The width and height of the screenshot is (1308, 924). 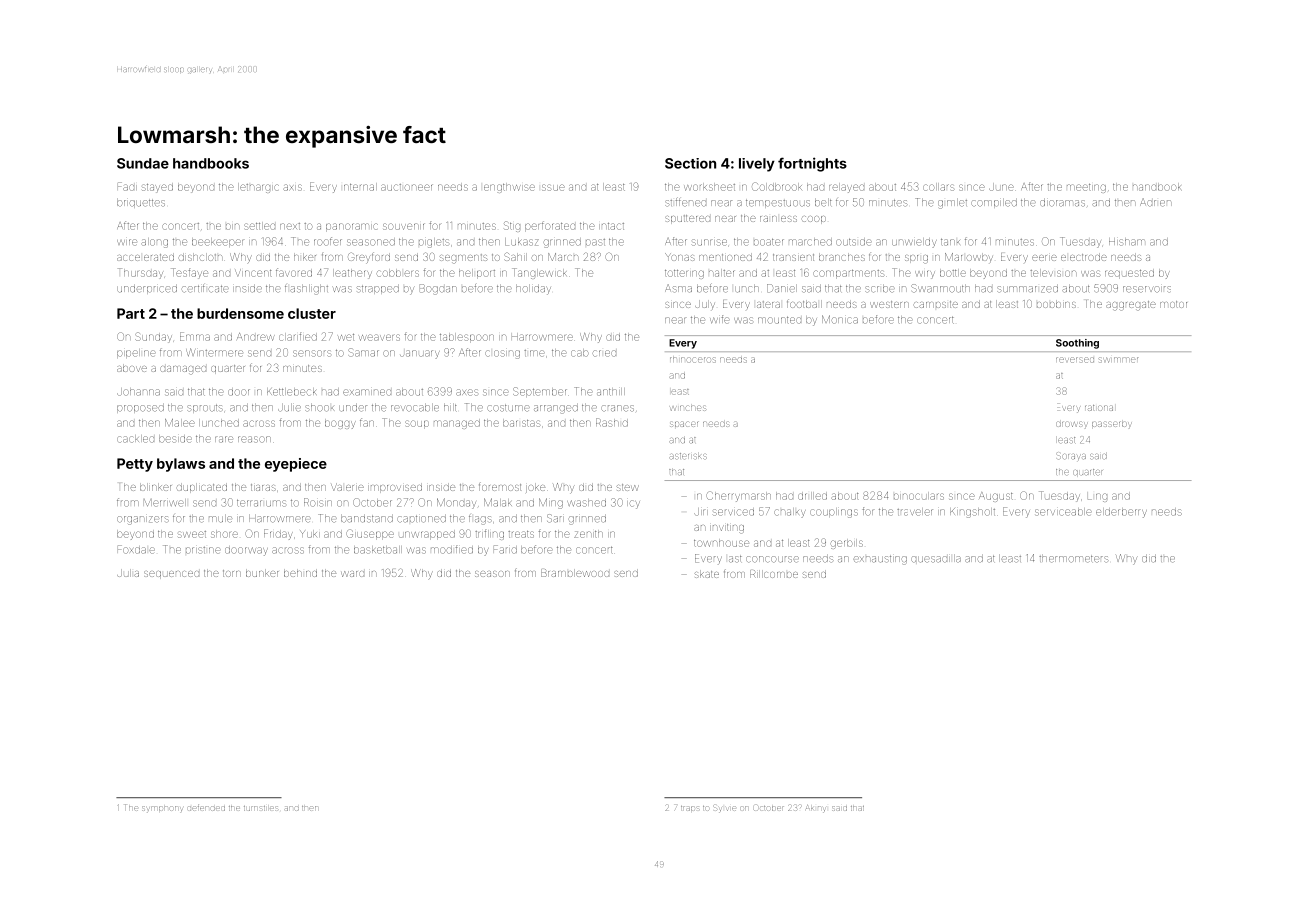 What do you see at coordinates (154, 243) in the screenshot?
I see `along` at bounding box center [154, 243].
